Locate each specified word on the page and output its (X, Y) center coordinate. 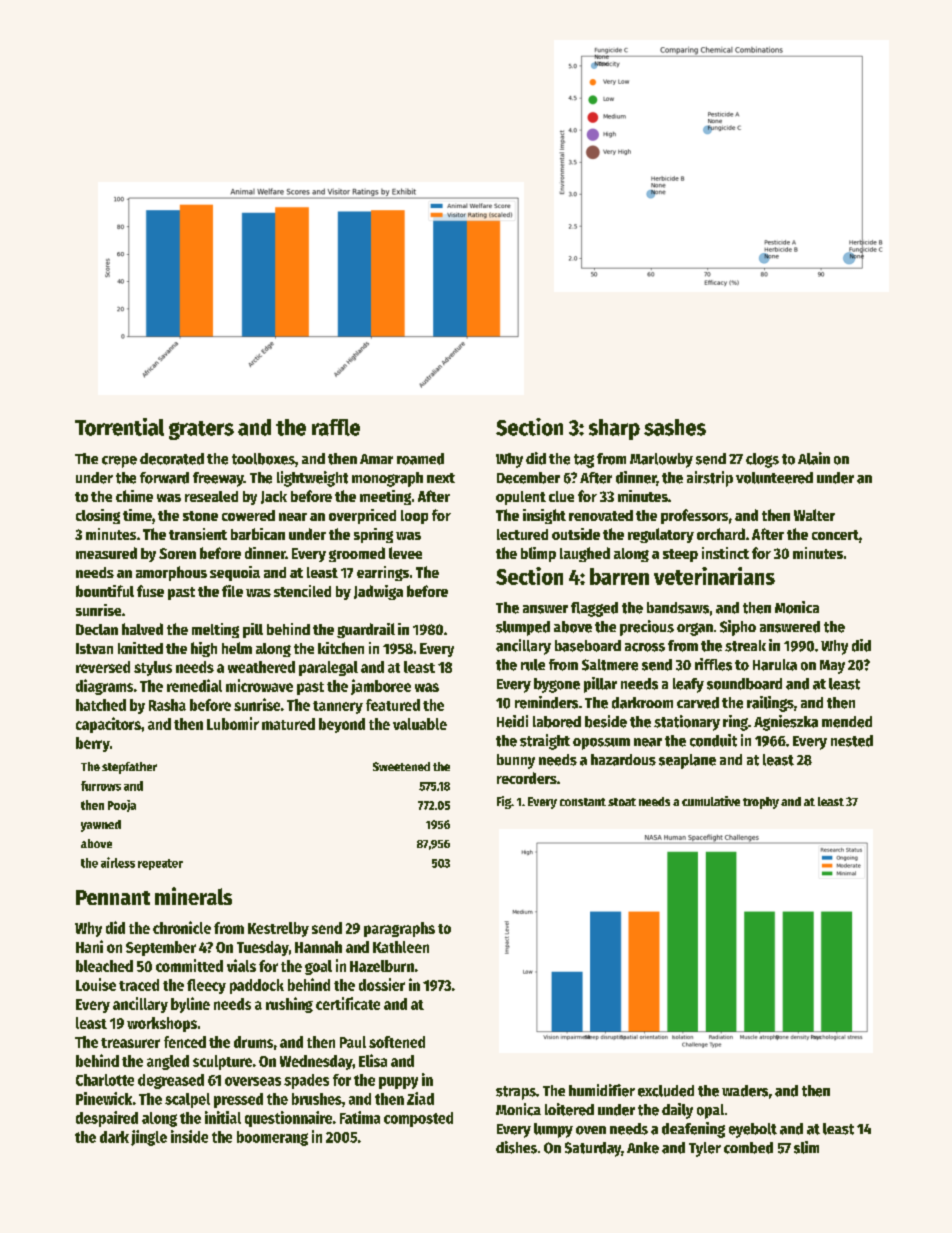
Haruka (775, 665)
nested (852, 741)
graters (201, 430)
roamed (420, 459)
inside (189, 1136)
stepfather (129, 768)
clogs (762, 460)
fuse (150, 591)
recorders (527, 778)
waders (745, 1091)
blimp (538, 554)
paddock (257, 986)
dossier (382, 984)
